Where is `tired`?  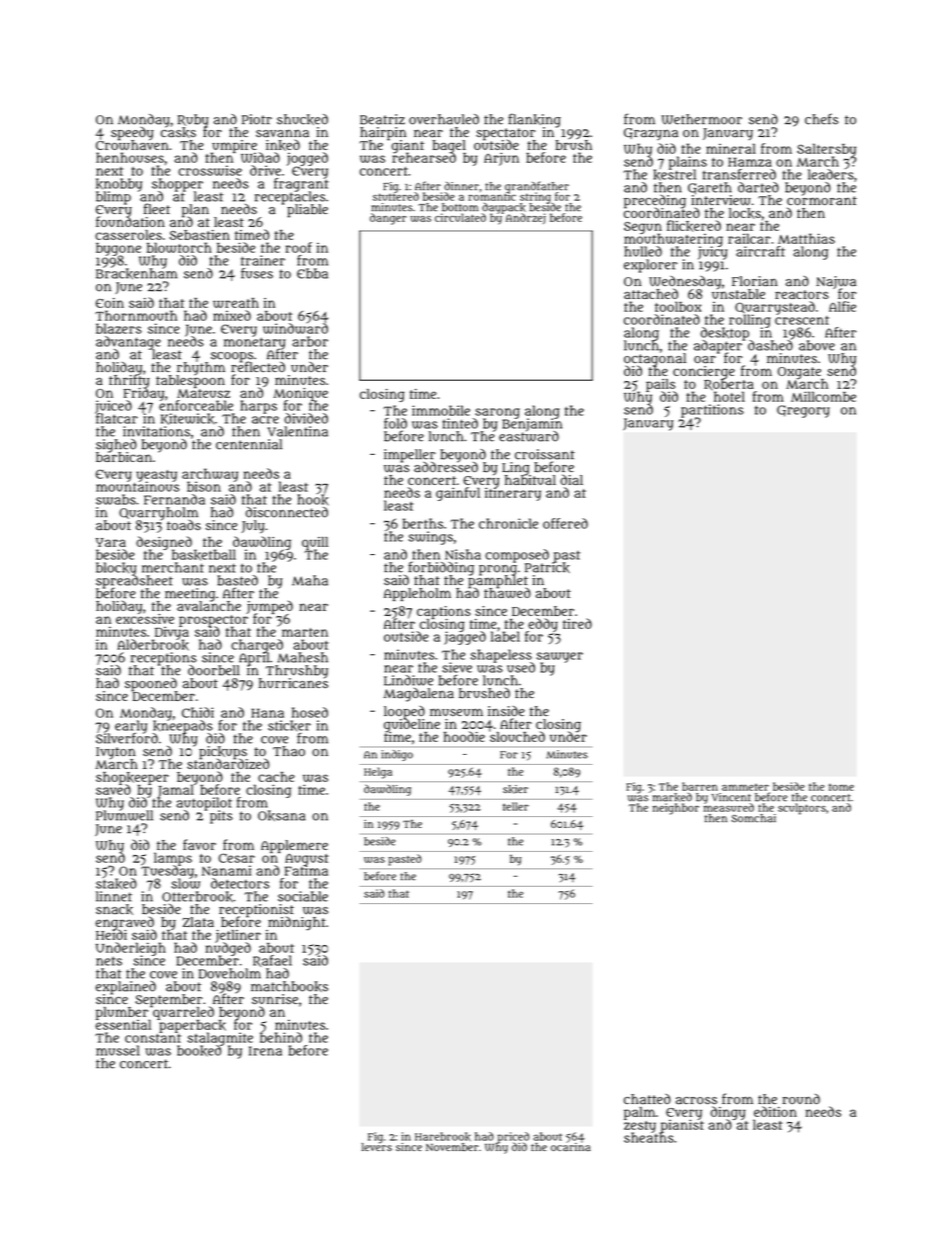 tired is located at coordinates (577, 623).
